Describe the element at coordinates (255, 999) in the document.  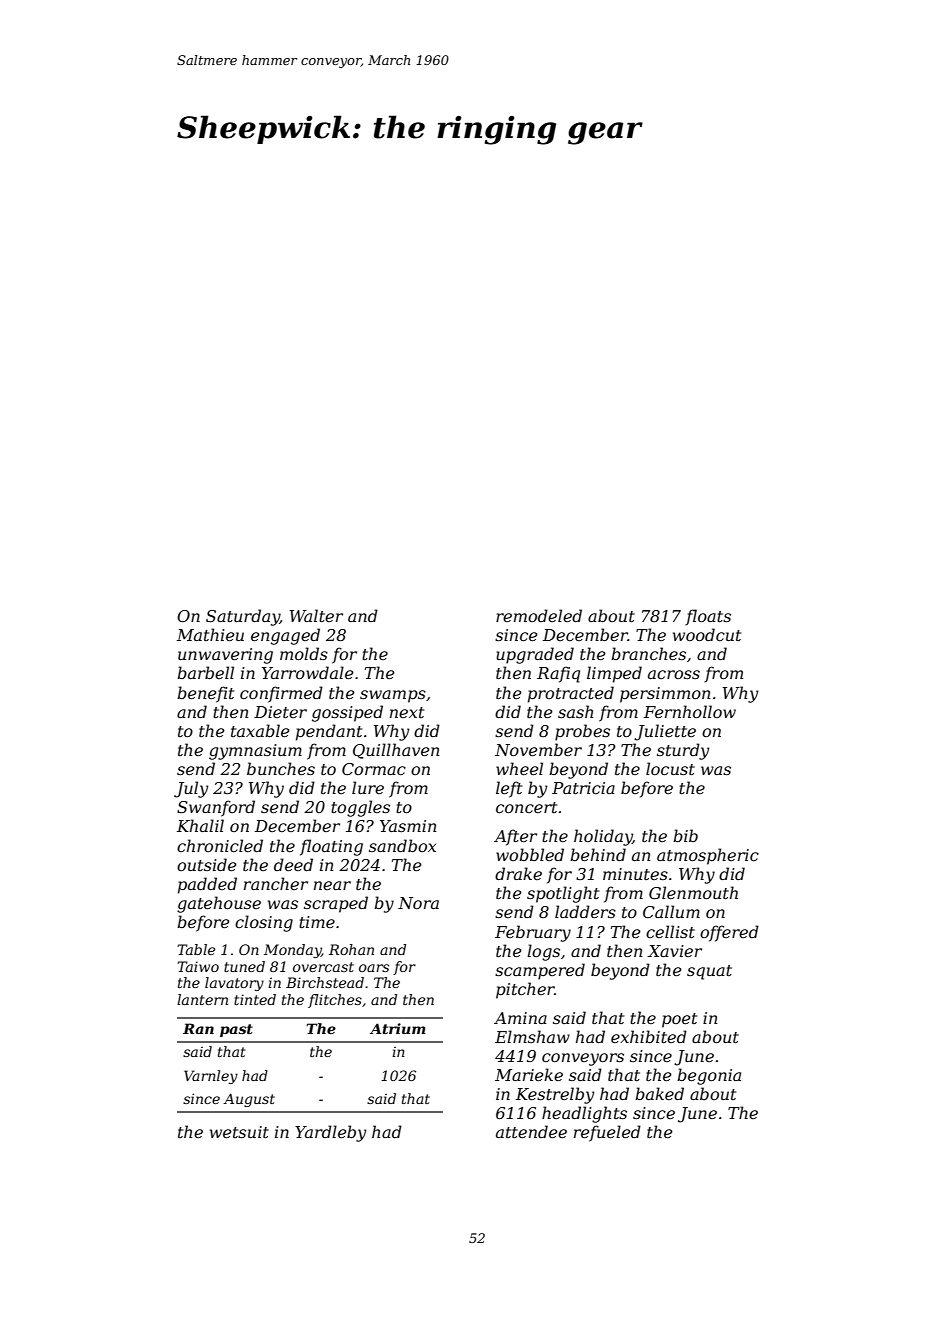
I see `tinted` at that location.
